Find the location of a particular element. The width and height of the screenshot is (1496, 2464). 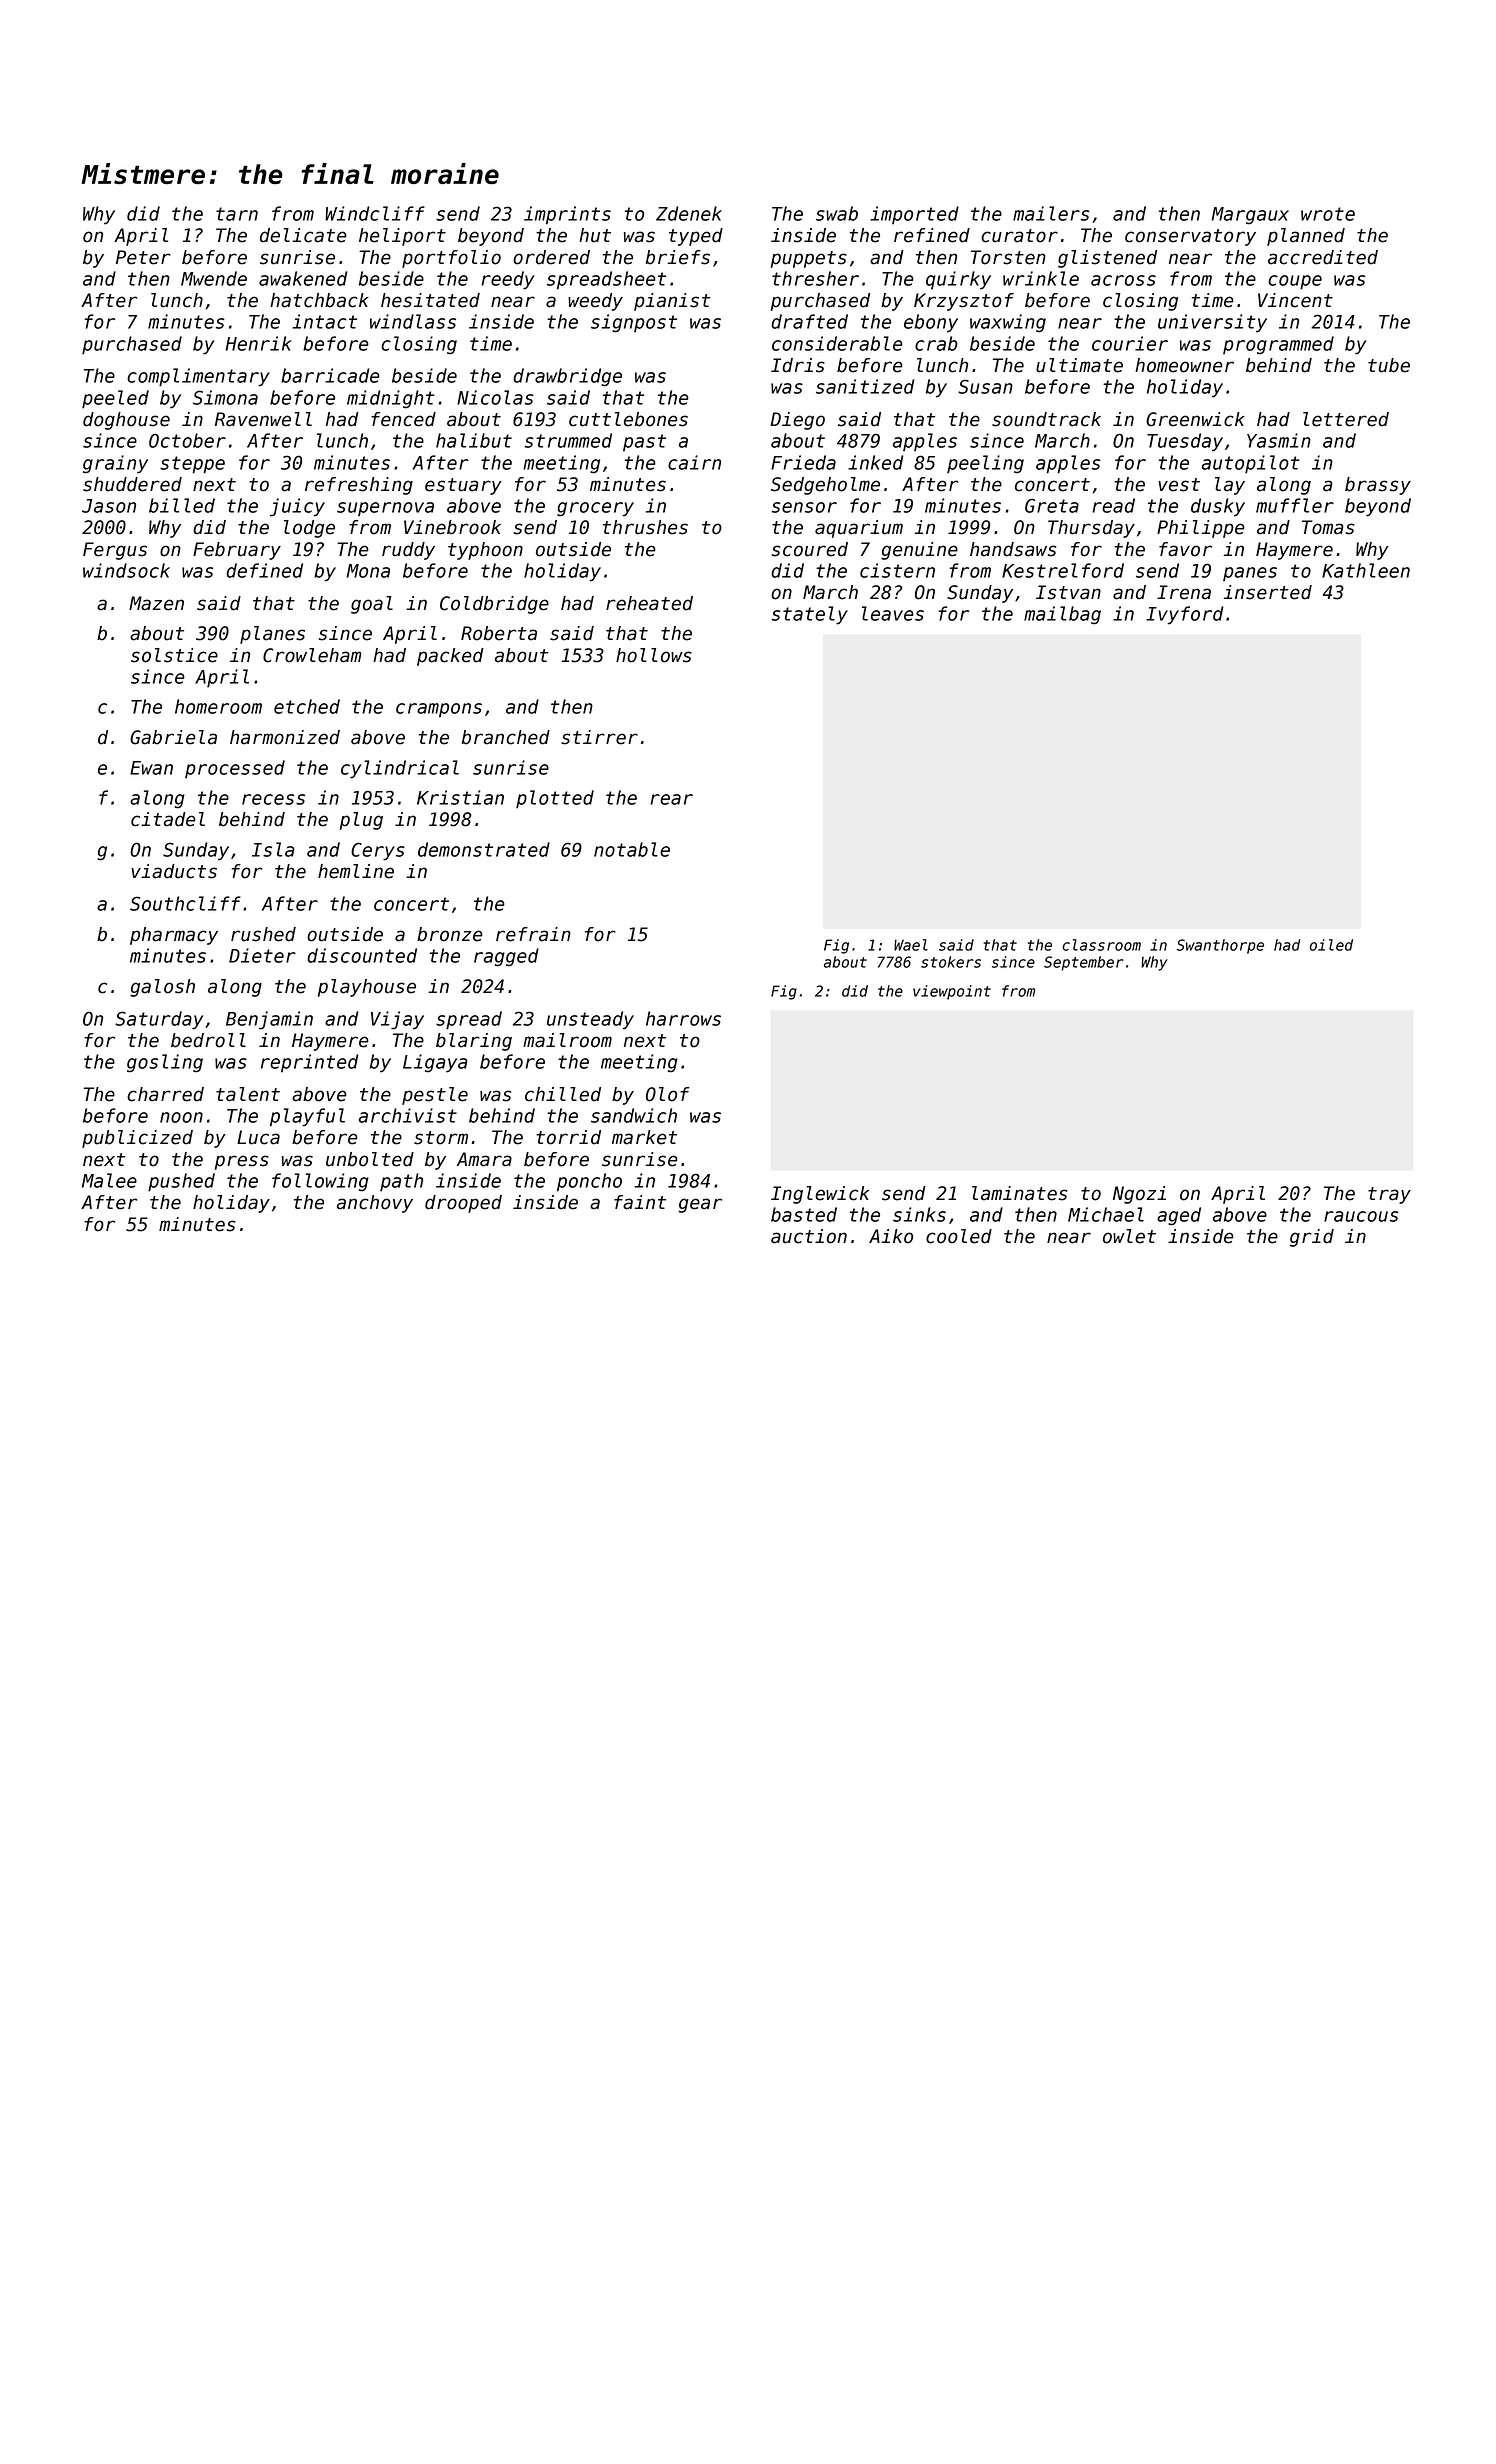

ordered is located at coordinates (551, 257).
